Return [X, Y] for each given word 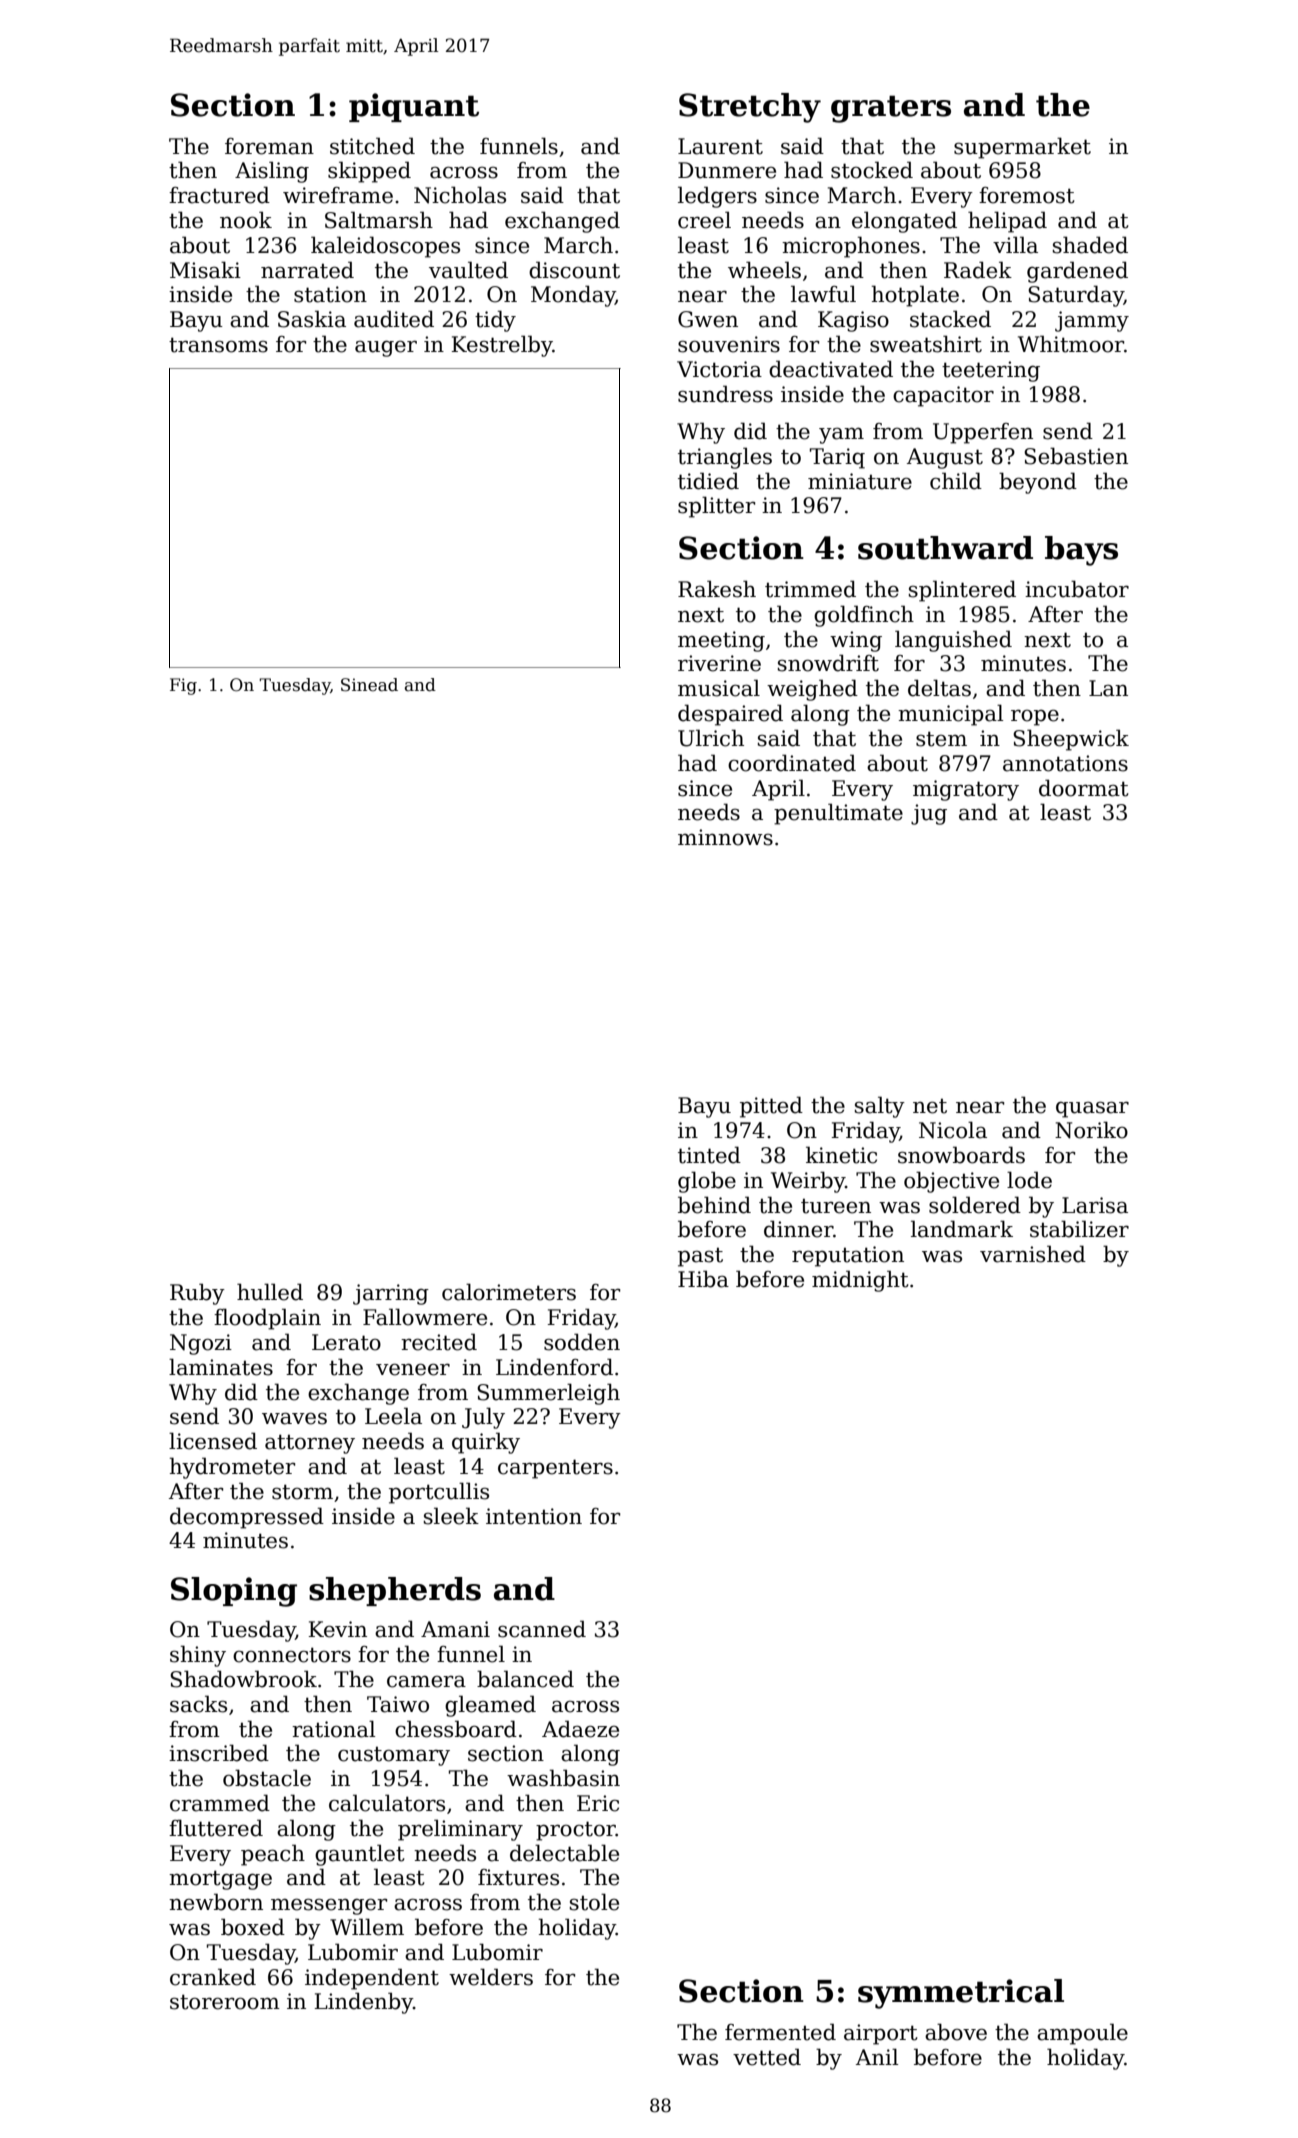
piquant [414, 107]
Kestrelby [502, 346]
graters [891, 109]
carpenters [555, 1469]
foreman [269, 146]
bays [1081, 551]
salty [880, 1107]
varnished [1033, 1254]
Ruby [197, 1294]
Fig [183, 686]
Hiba [703, 1279]
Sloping [234, 1592]
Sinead [369, 685]
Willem [367, 1927]
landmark [962, 1229]
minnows [725, 837]
